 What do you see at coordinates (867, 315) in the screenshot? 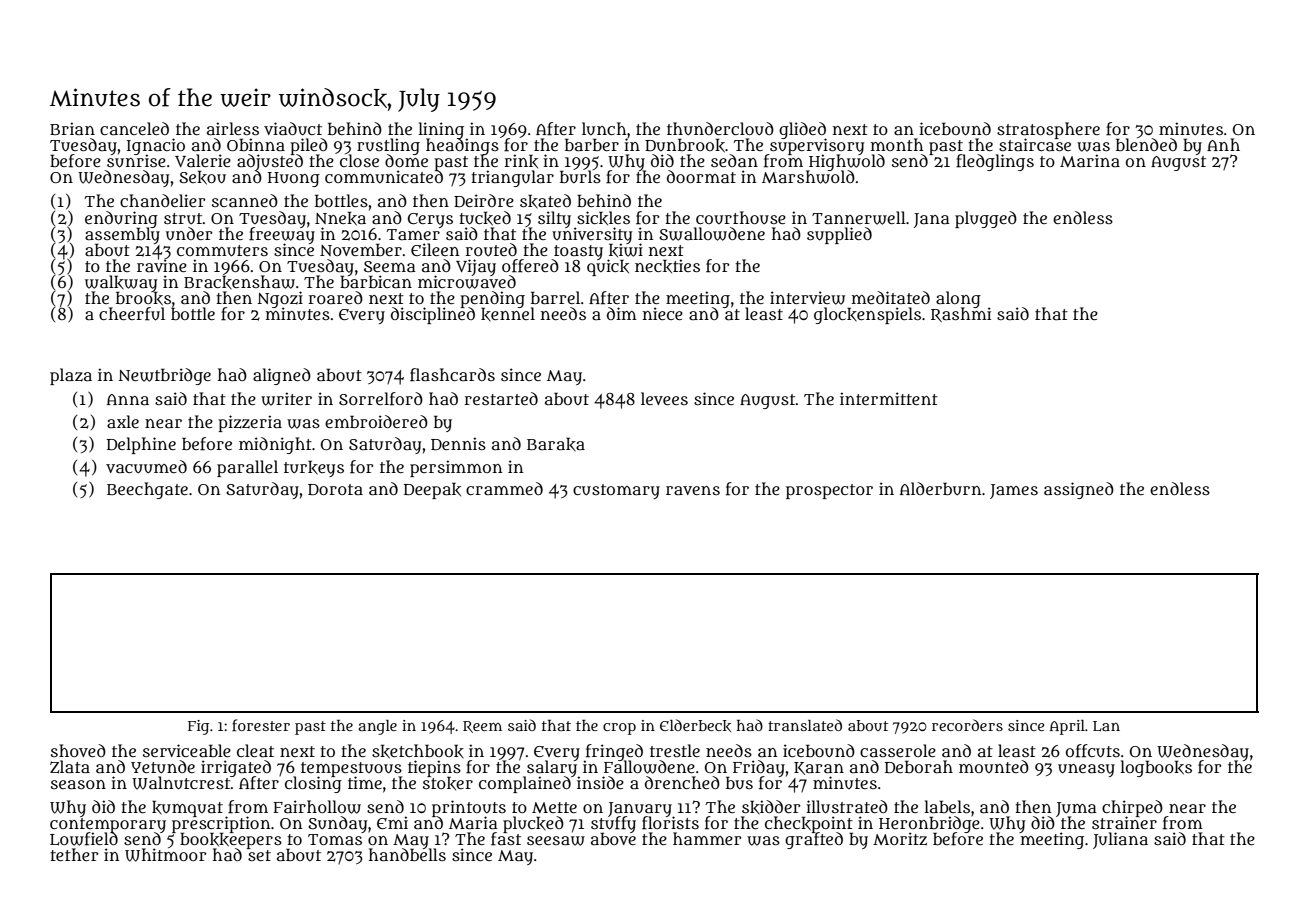
I see `glockenspiels` at bounding box center [867, 315].
